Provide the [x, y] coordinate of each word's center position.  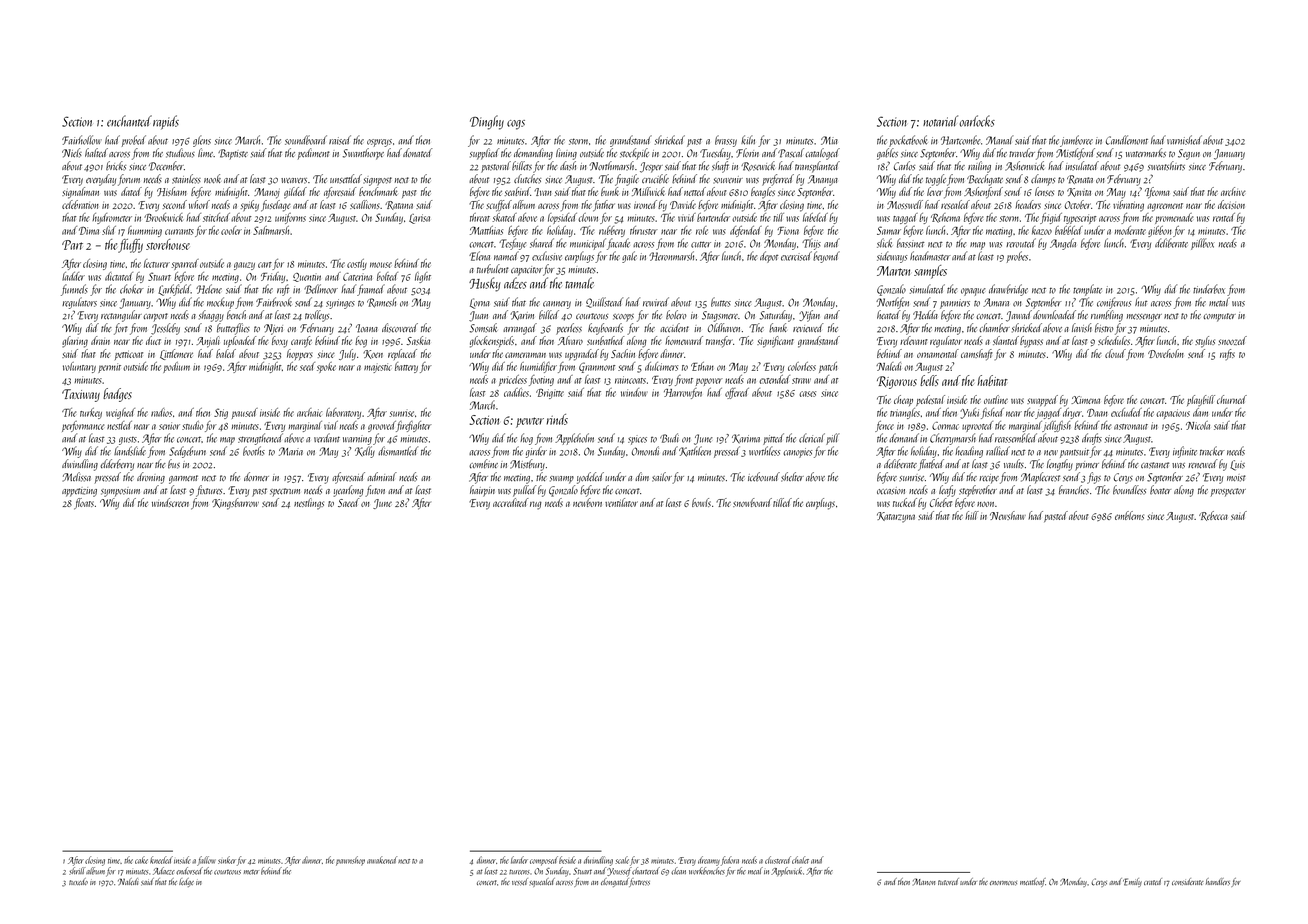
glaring [75, 342]
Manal [1000, 140]
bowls [701, 502]
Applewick [786, 871]
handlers [1218, 882]
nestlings [309, 504]
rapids [166, 122]
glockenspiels [492, 342]
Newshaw [1008, 515]
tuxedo [78, 881]
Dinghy [487, 122]
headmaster [930, 256]
